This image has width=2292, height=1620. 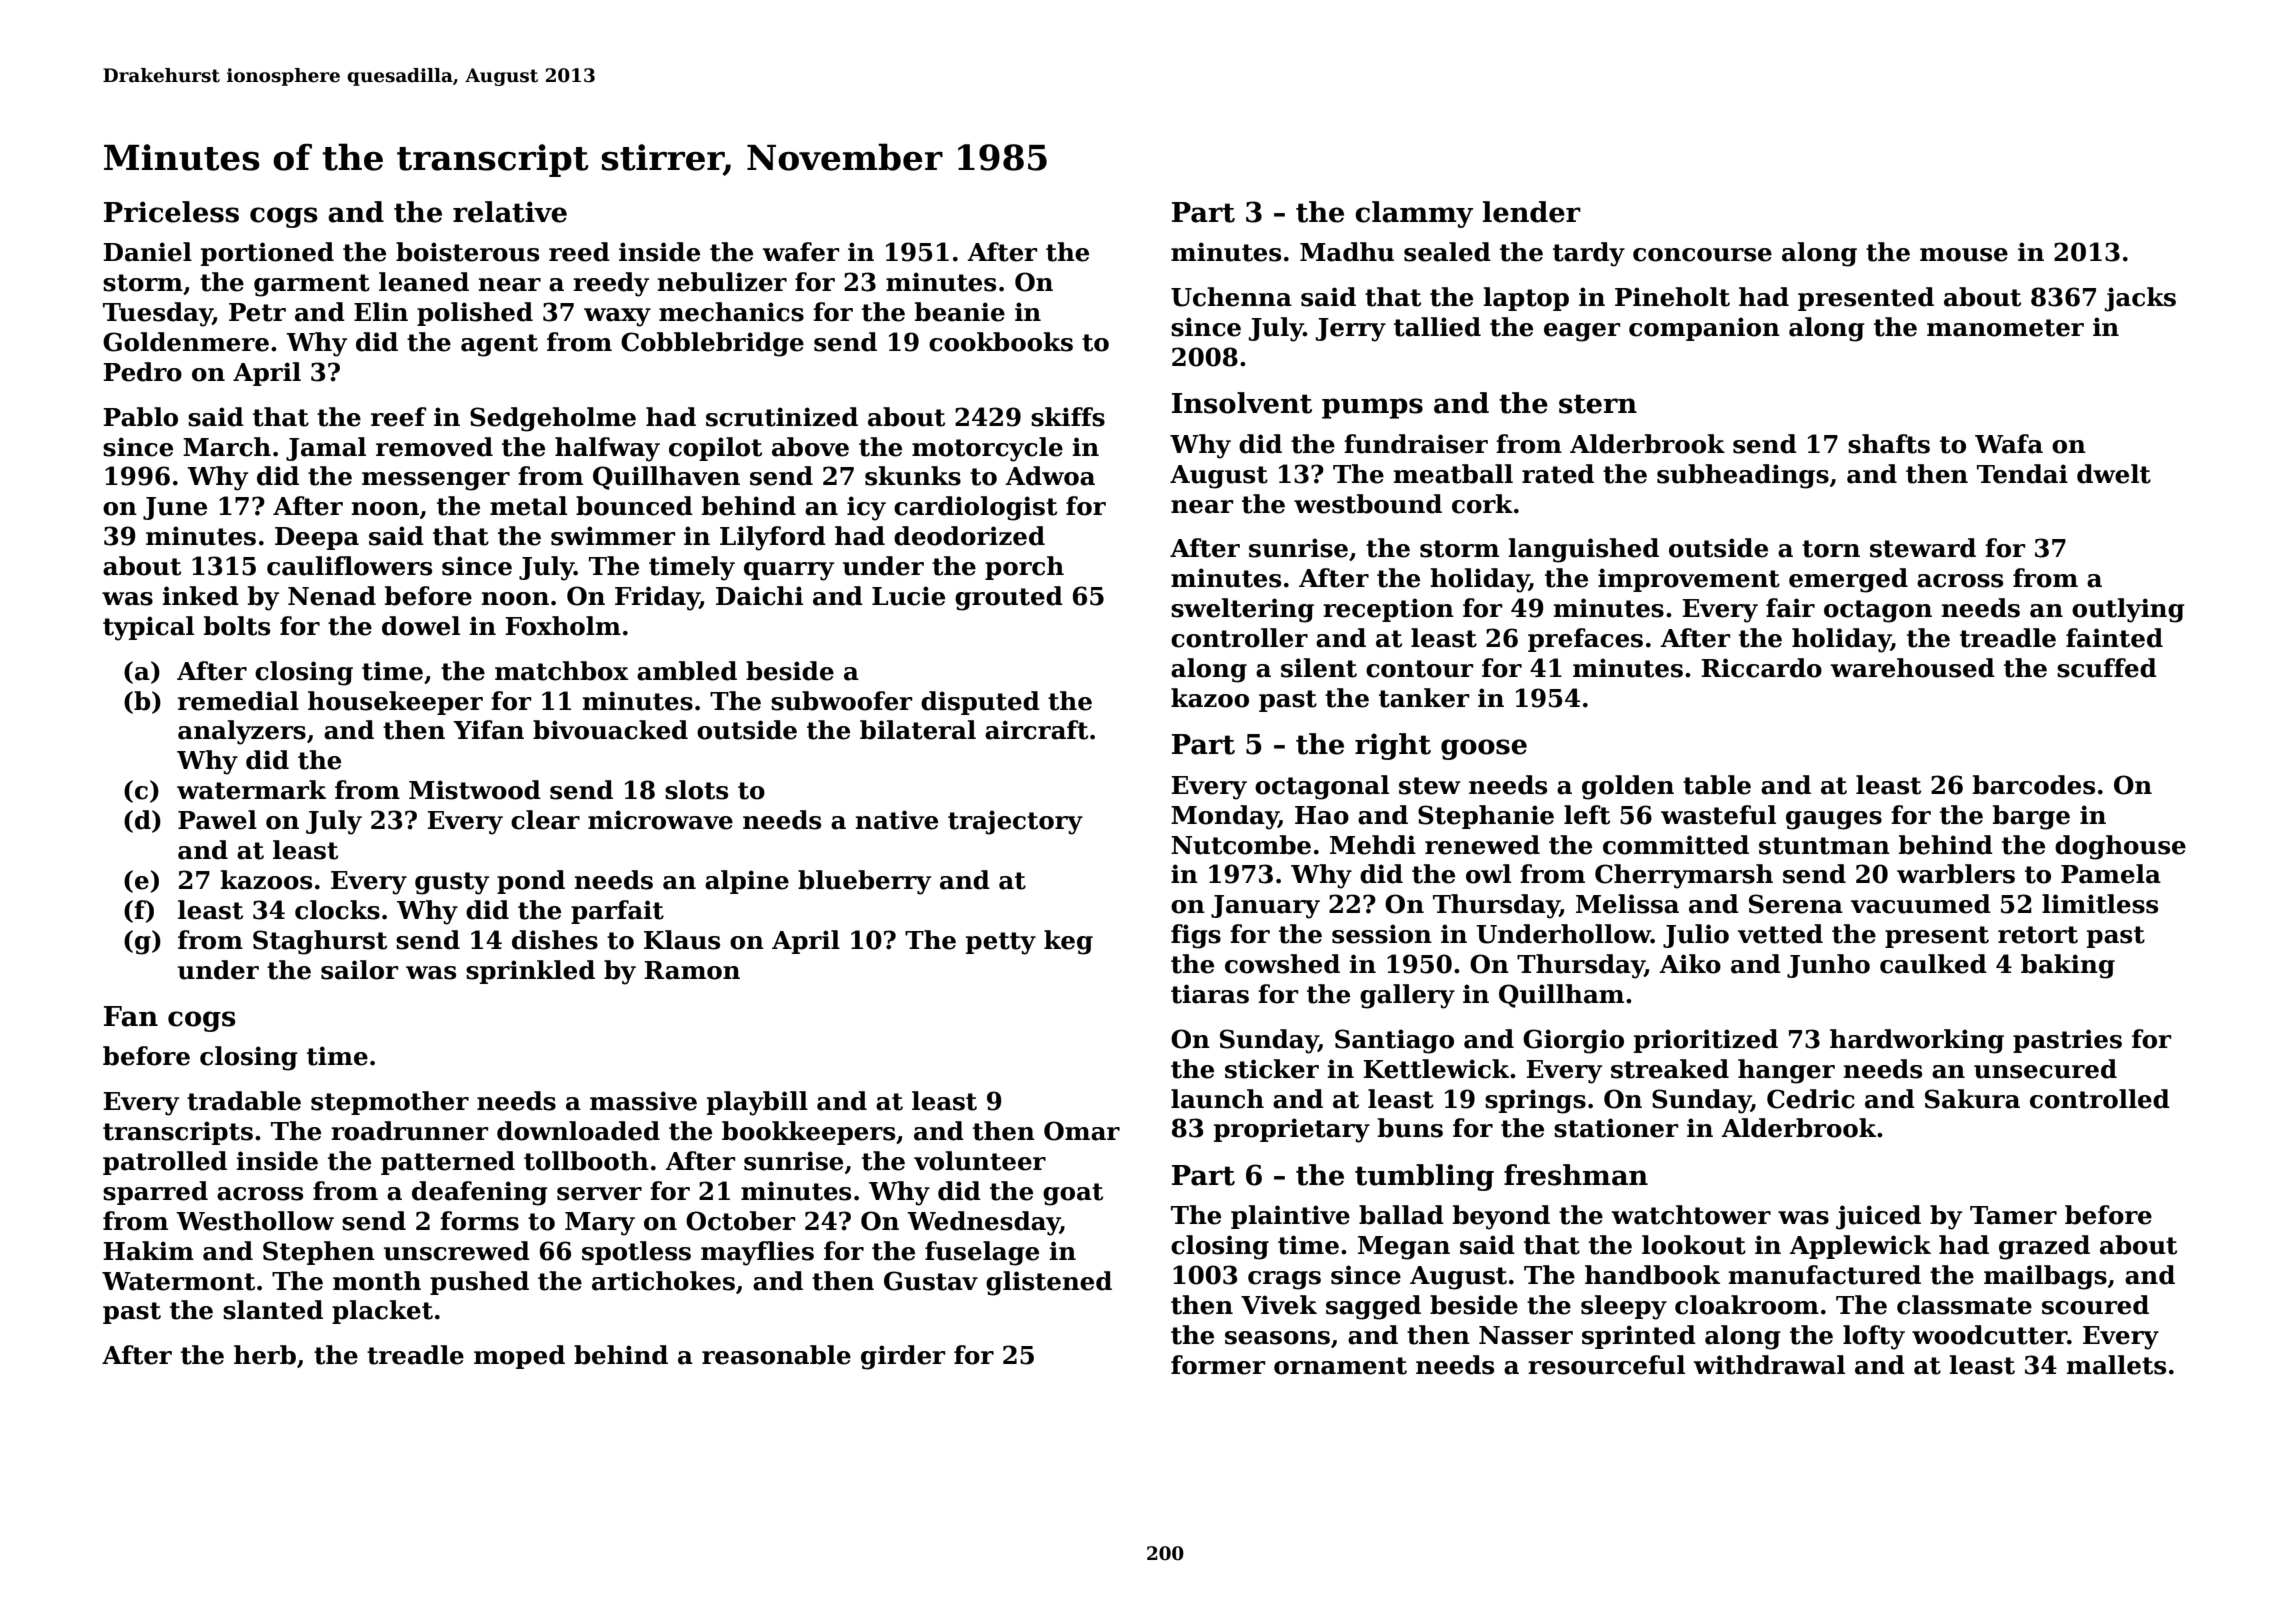 I want to click on volunteer, so click(x=980, y=1161).
